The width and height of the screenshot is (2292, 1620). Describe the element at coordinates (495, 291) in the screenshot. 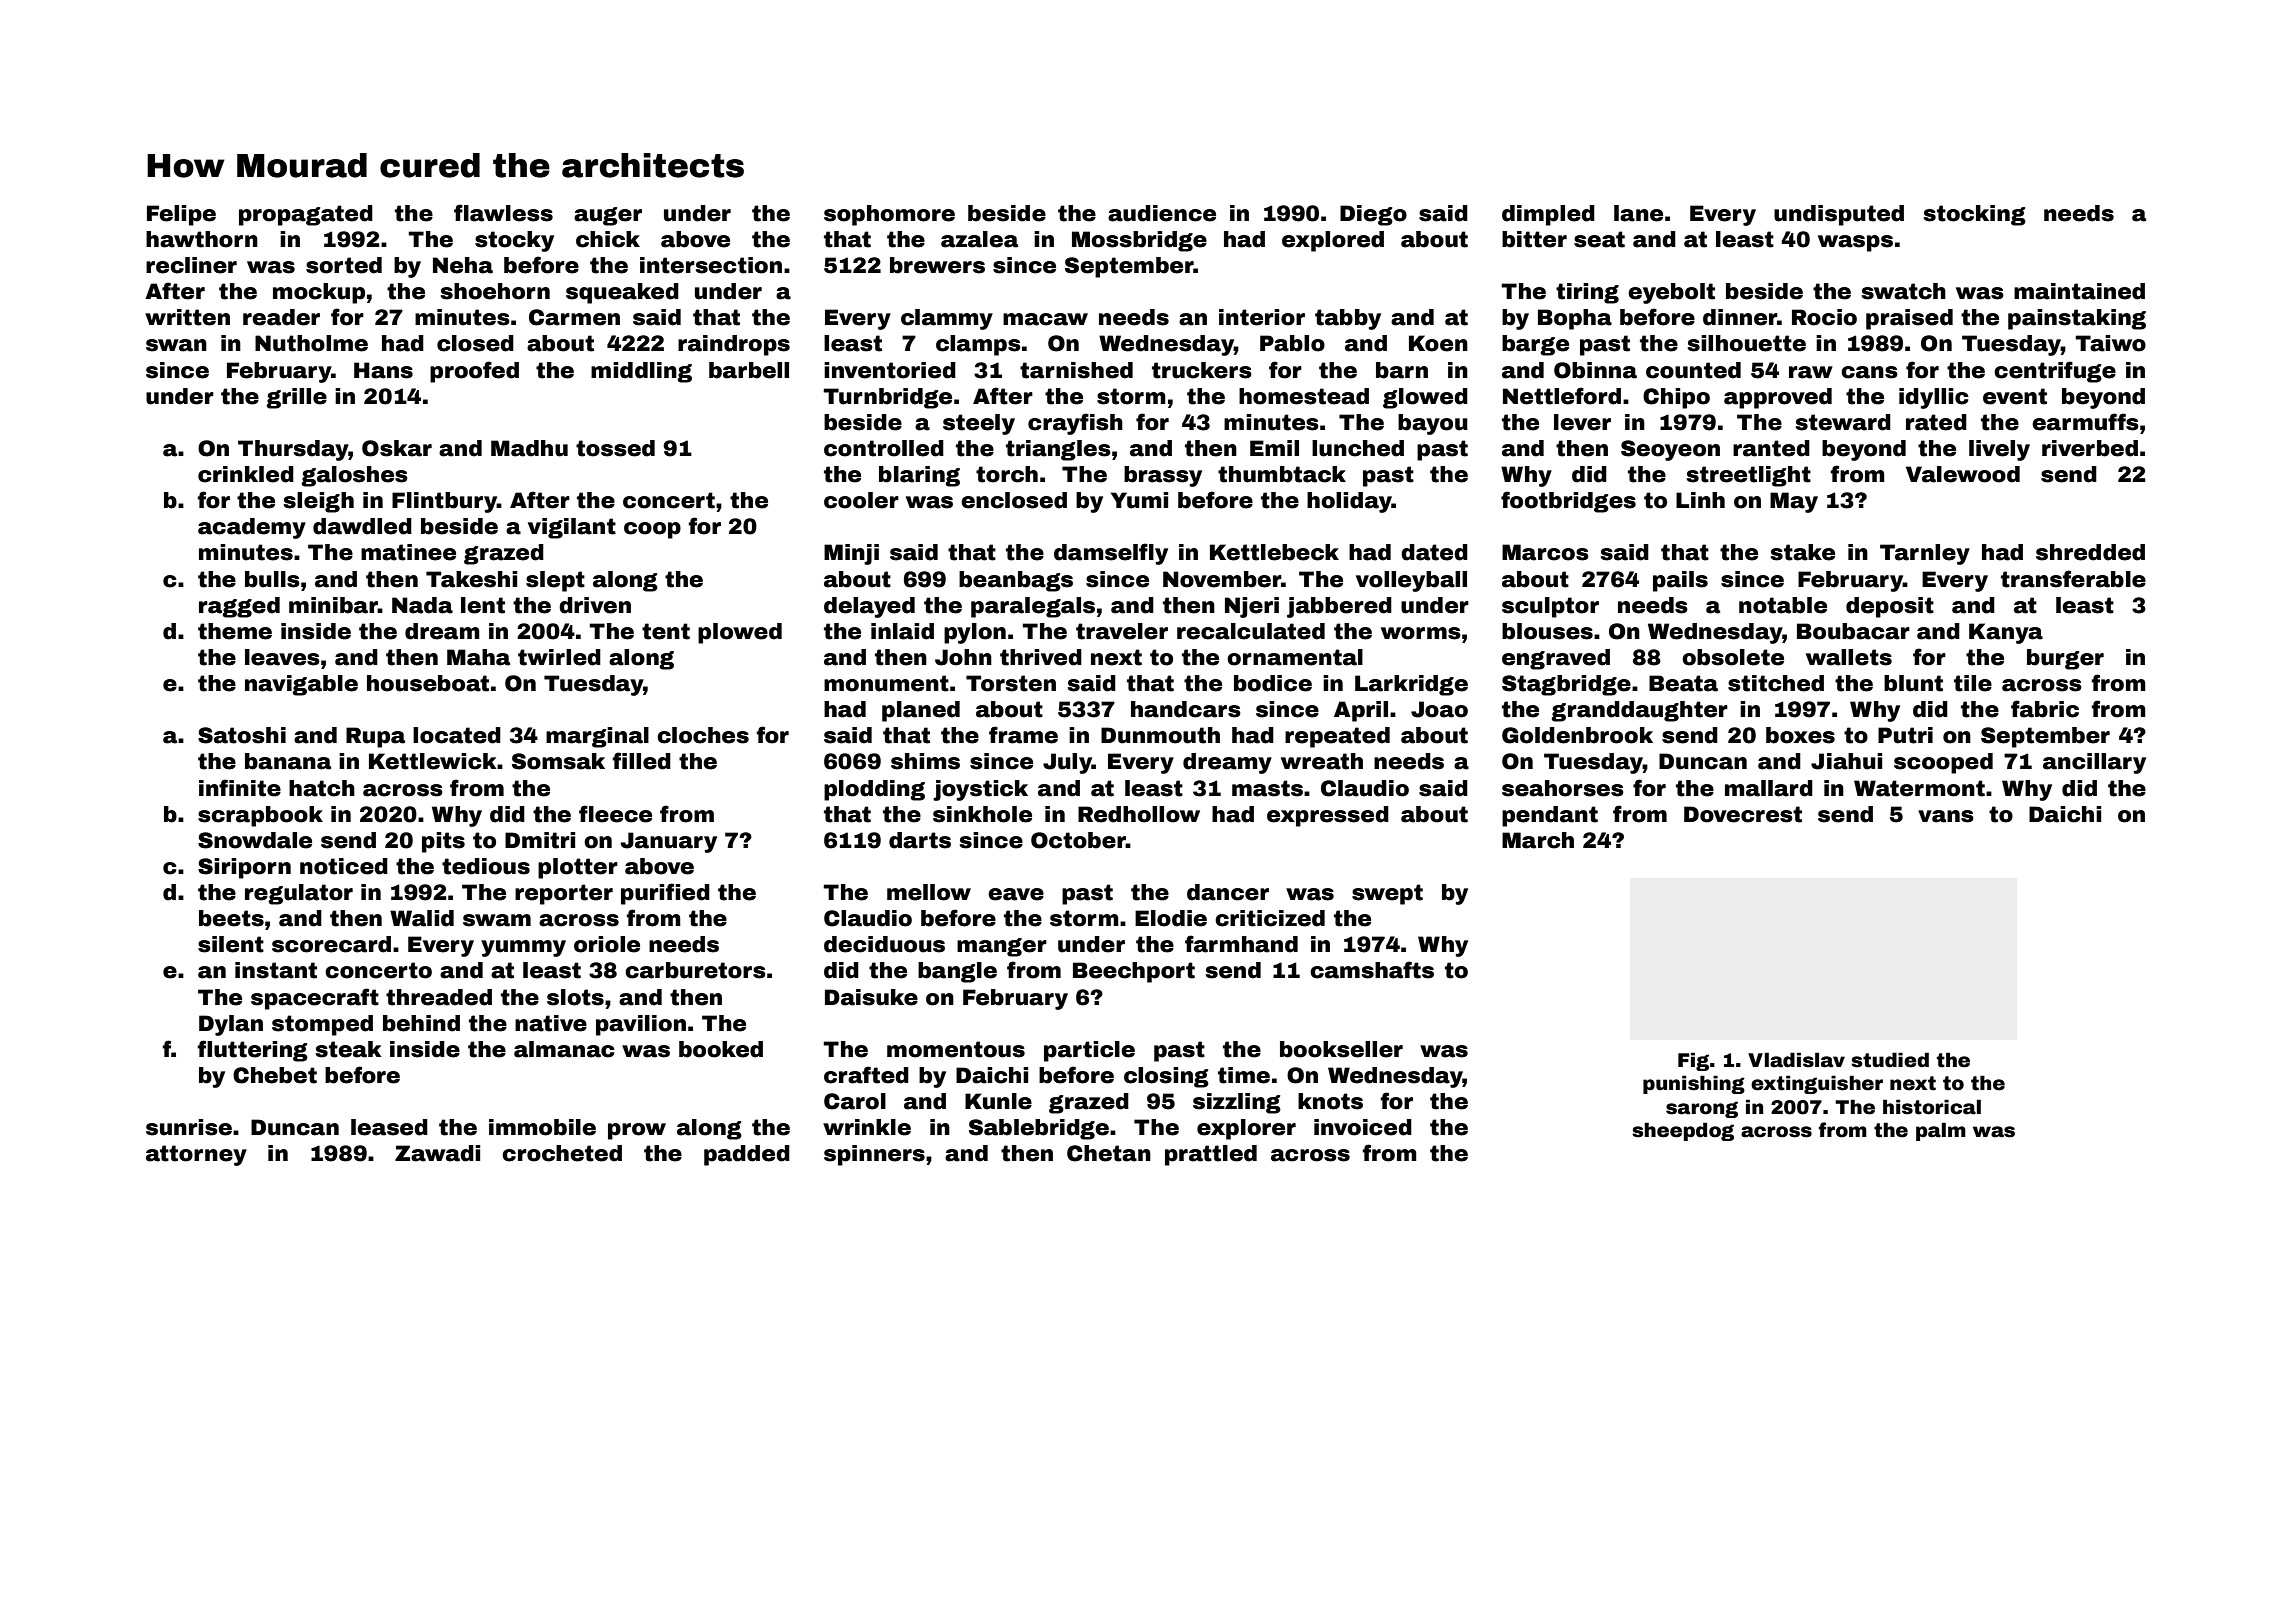

I see `shoehorn` at that location.
